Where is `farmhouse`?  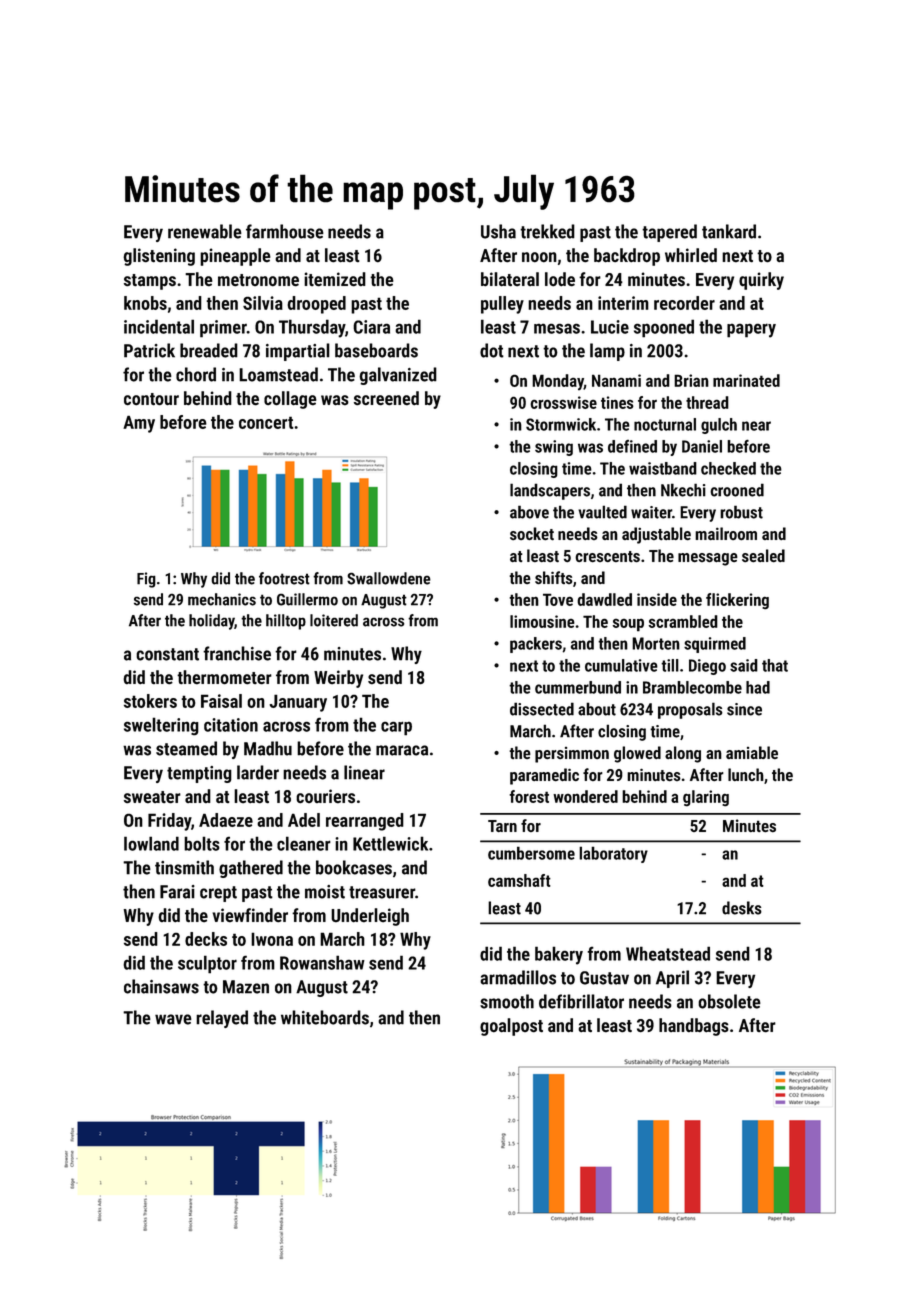
farmhouse is located at coordinates (285, 231).
